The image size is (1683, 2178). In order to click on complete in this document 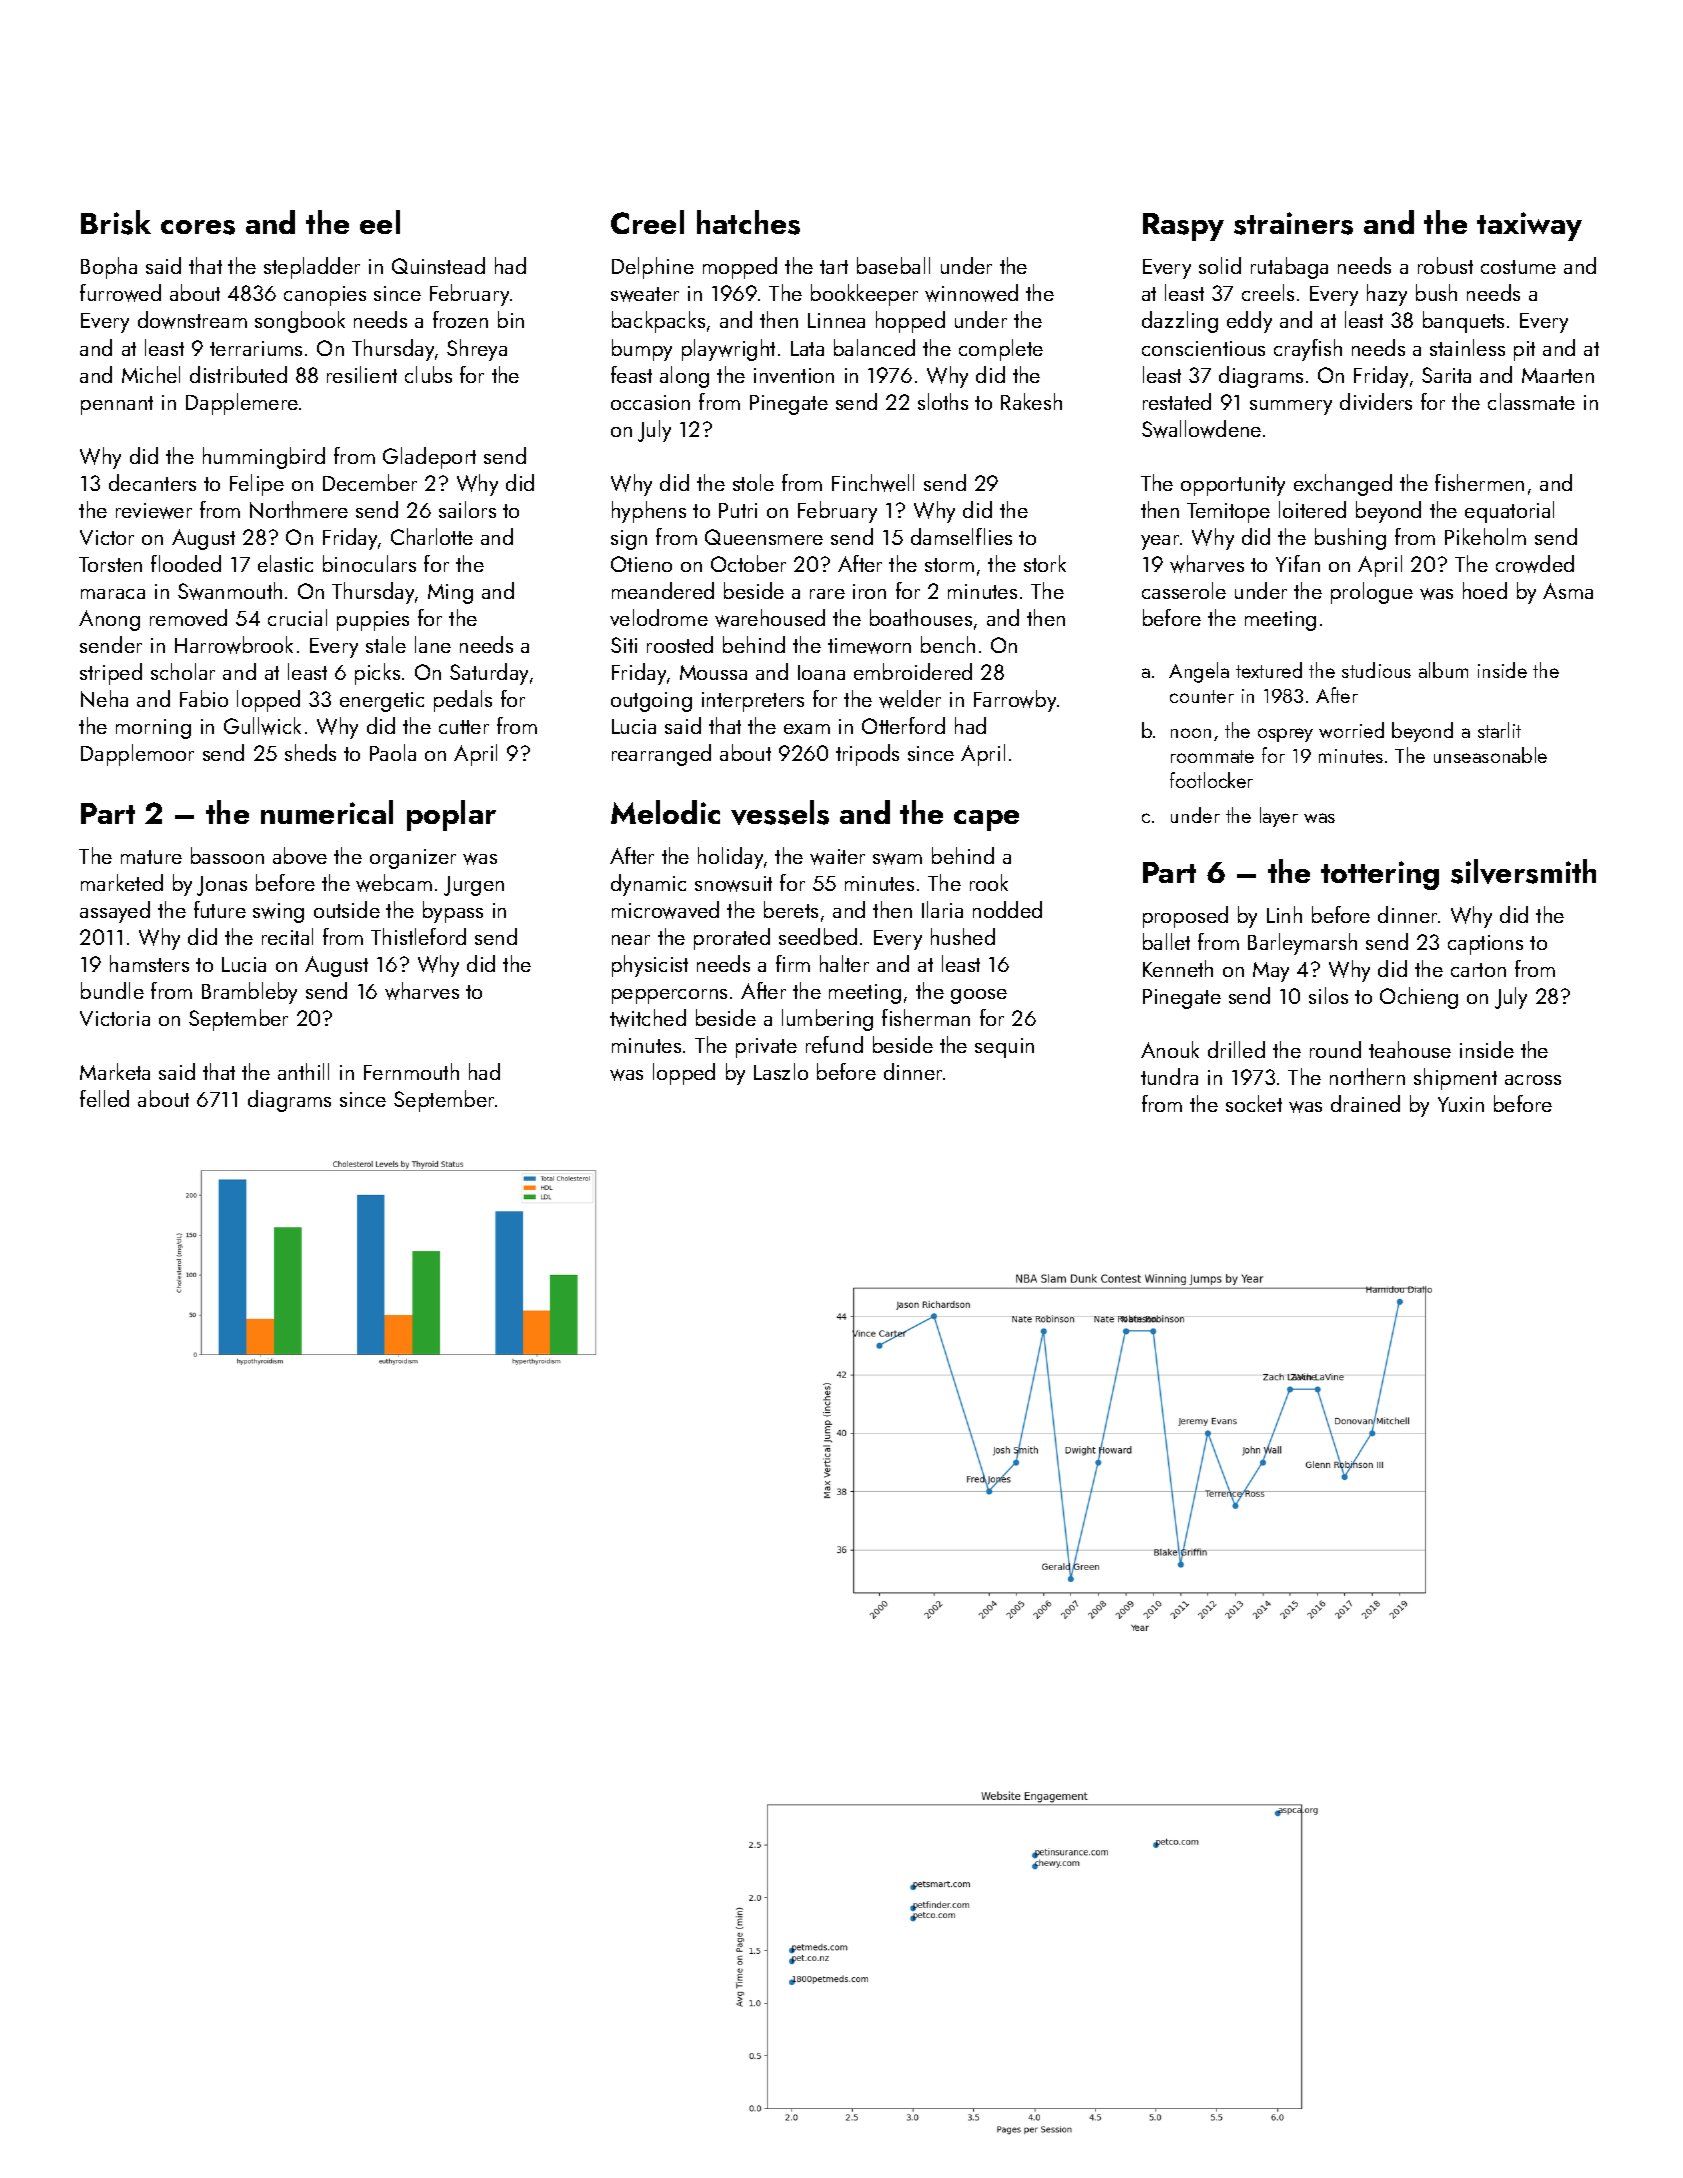, I will do `click(1001, 350)`.
